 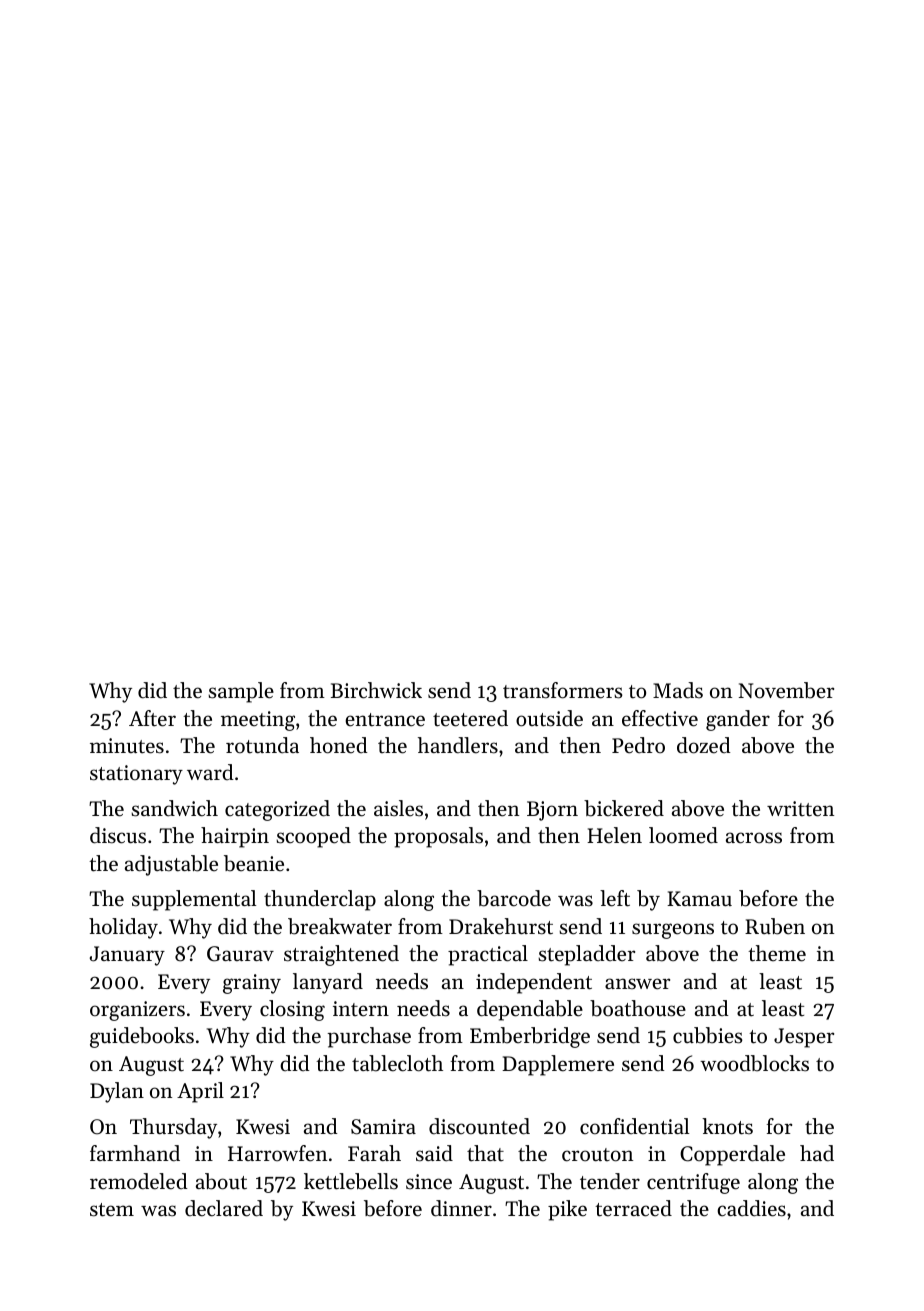 What do you see at coordinates (224, 1208) in the page?
I see `declared` at bounding box center [224, 1208].
